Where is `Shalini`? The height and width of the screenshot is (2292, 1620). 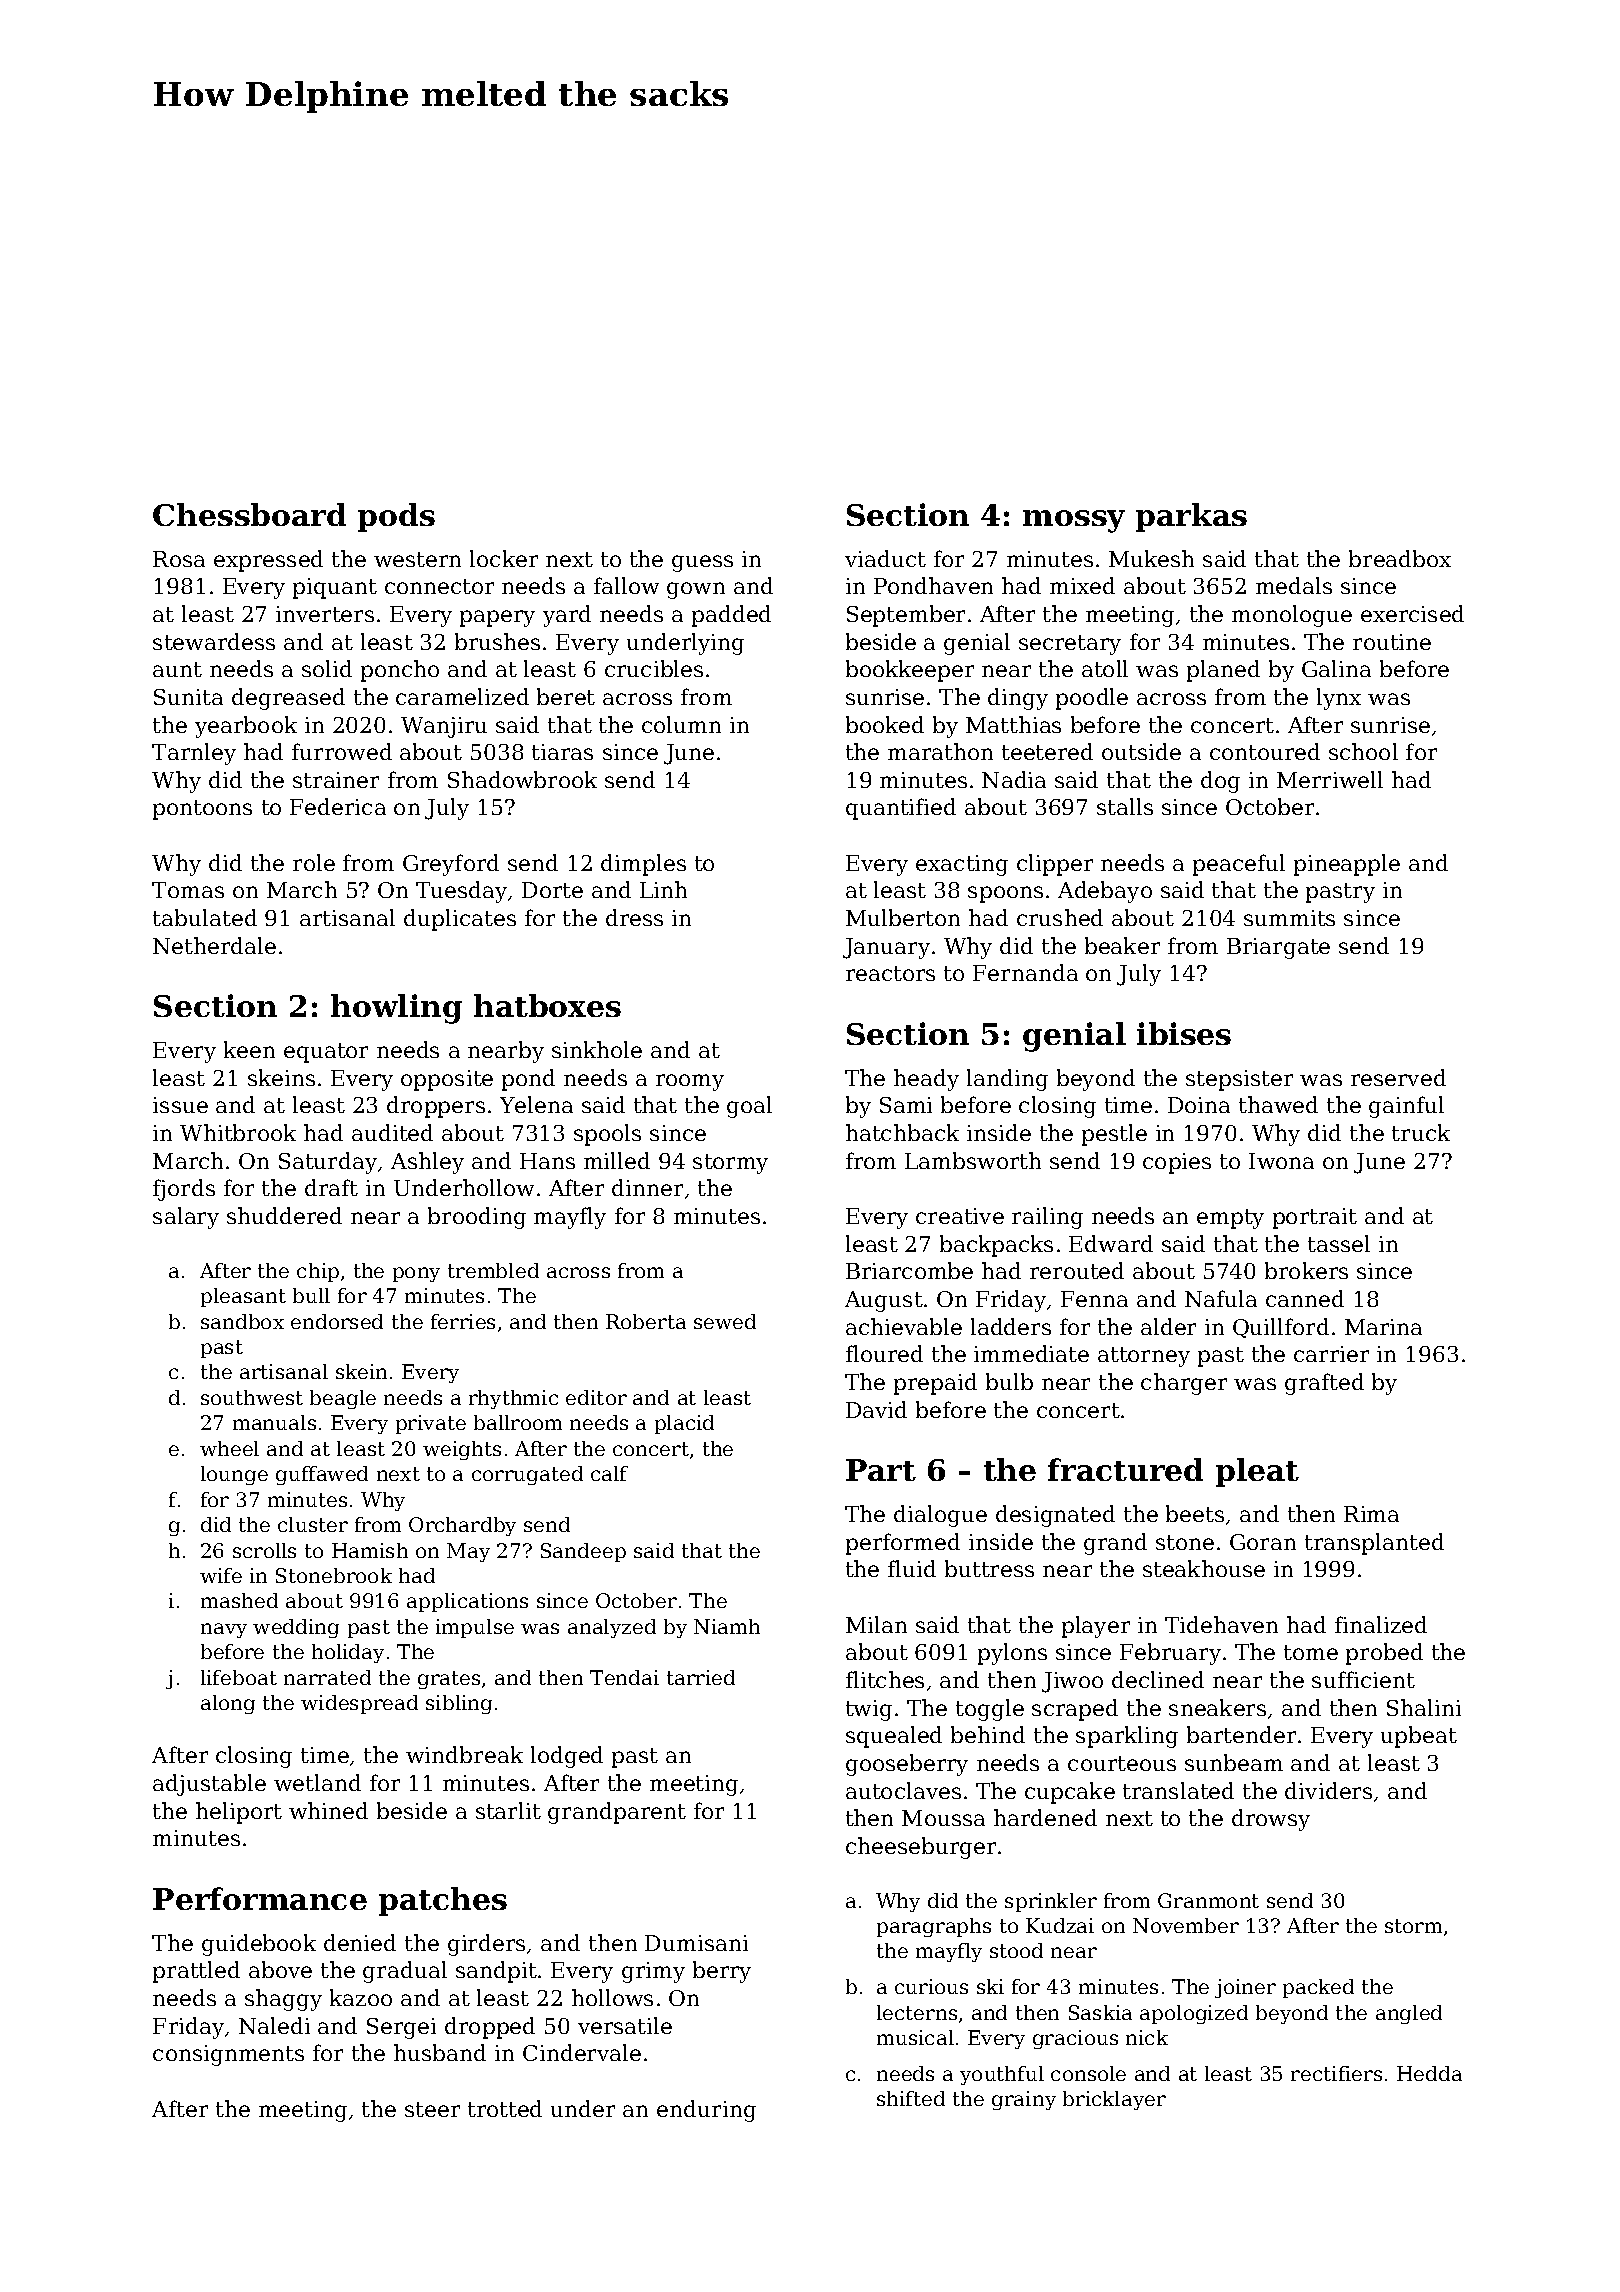 Shalini is located at coordinates (1424, 1707).
